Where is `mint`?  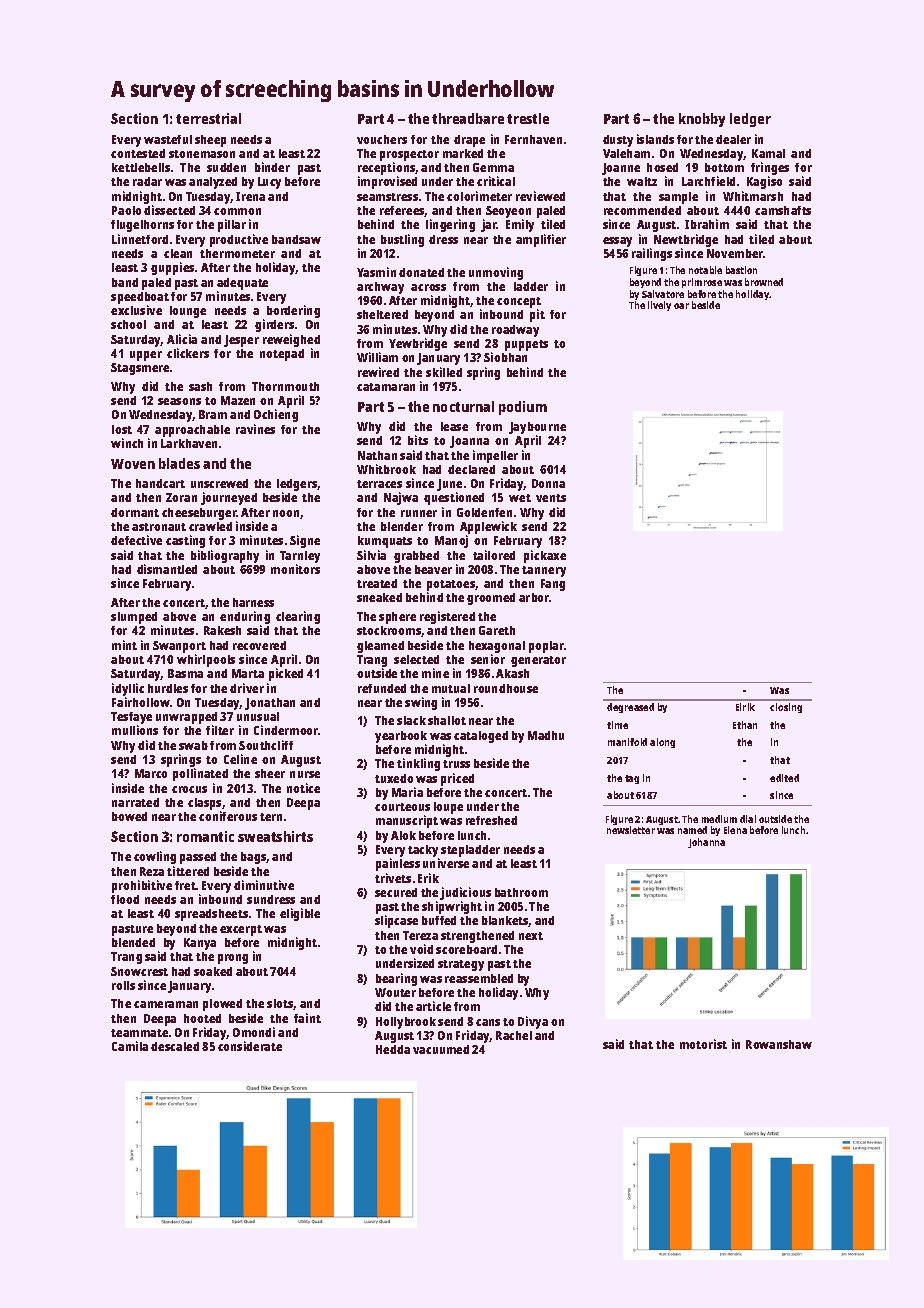
mint is located at coordinates (124, 645).
